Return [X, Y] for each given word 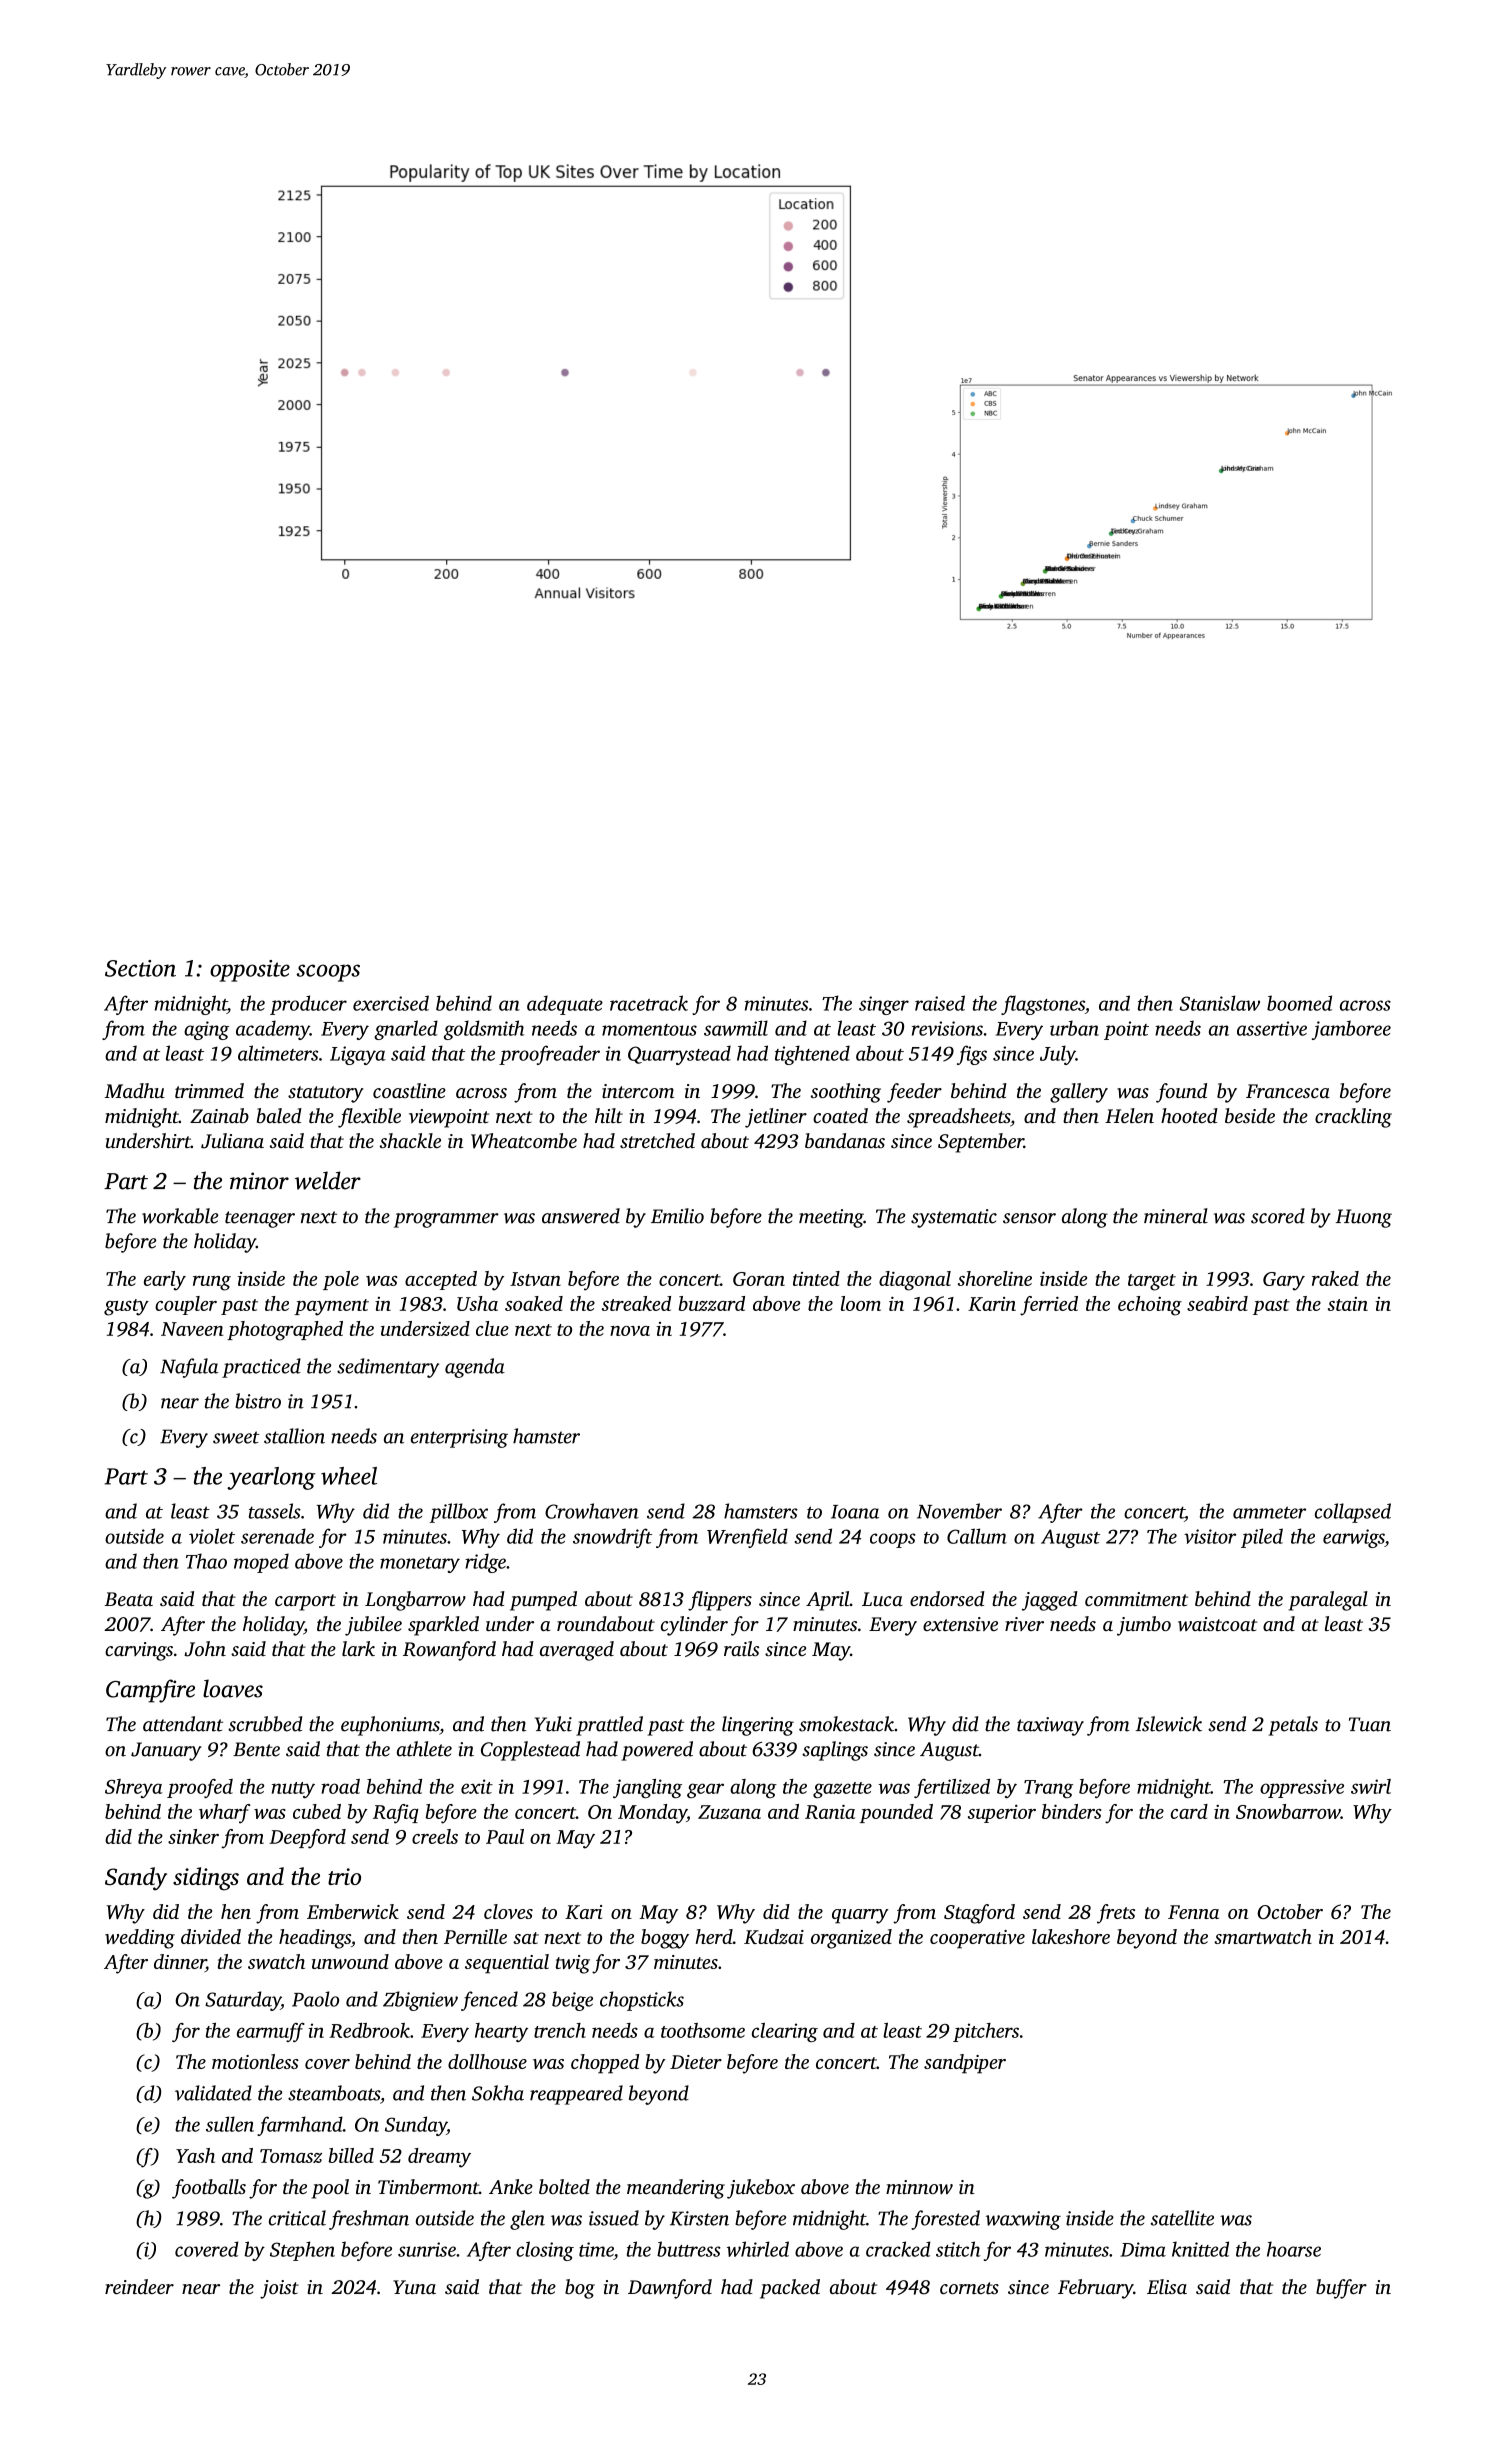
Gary [1284, 1281]
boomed [1299, 1003]
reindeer [139, 2286]
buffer [1341, 2289]
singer [884, 1005]
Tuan [1370, 1724]
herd [714, 1936]
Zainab [219, 1115]
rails [741, 1648]
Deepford [307, 1839]
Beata [128, 1599]
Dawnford [670, 2289]
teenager [260, 1219]
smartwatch [1263, 1936]
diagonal [915, 1281]
